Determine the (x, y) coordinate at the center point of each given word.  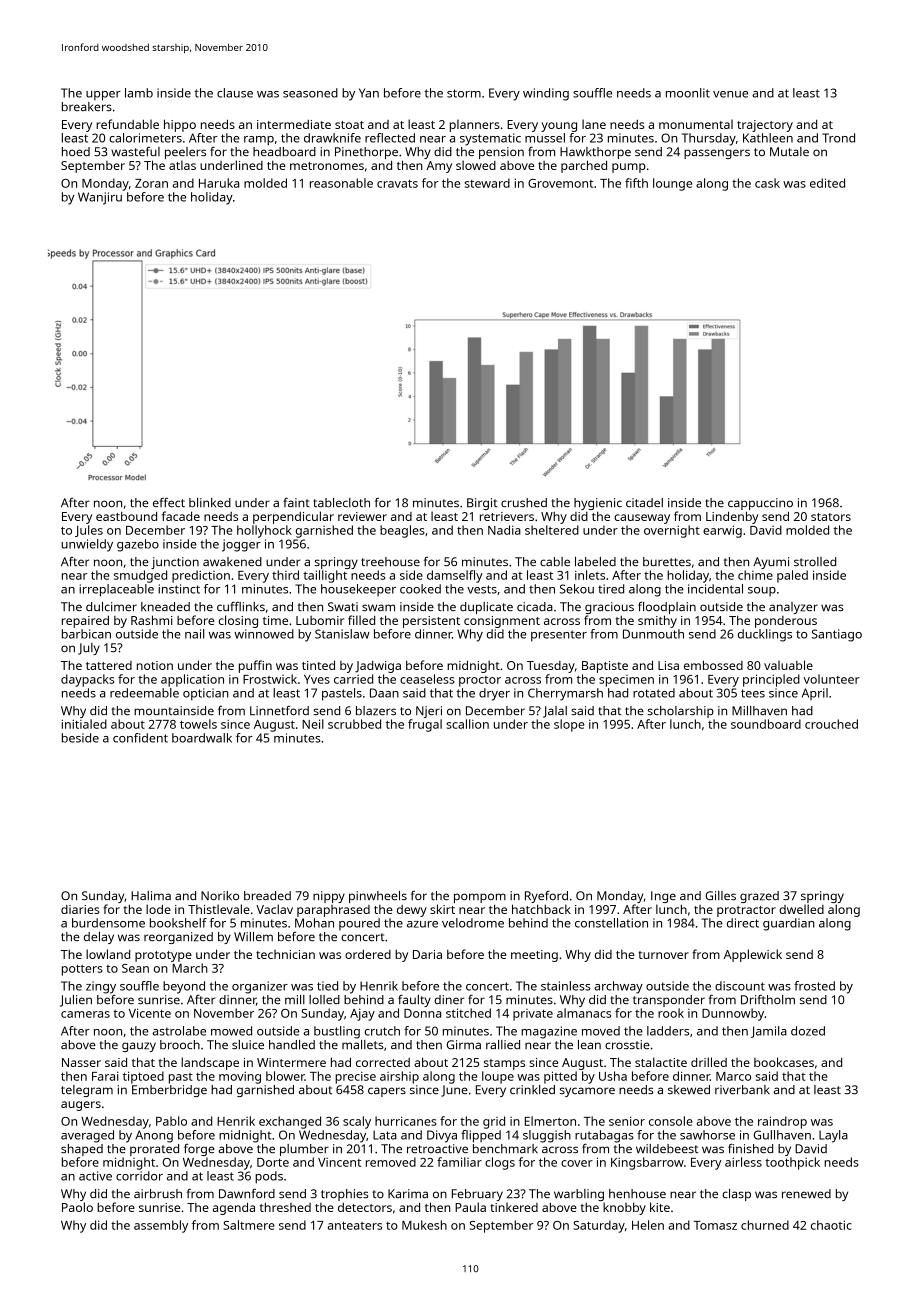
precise (355, 1077)
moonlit (688, 93)
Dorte (273, 1162)
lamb (139, 93)
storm (464, 93)
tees (753, 693)
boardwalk (202, 738)
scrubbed (354, 724)
